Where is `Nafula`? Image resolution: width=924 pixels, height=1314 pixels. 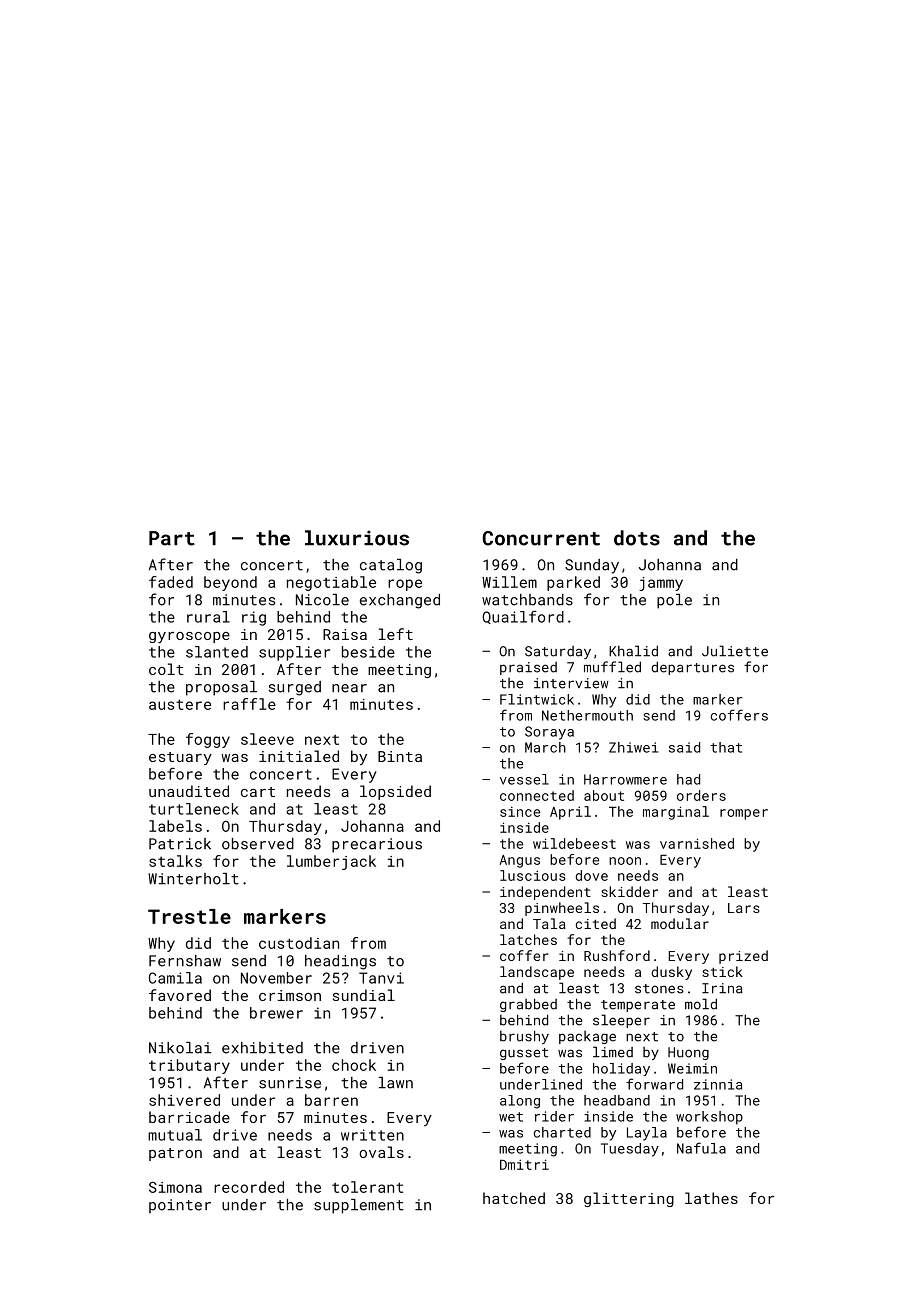 Nafula is located at coordinates (701, 1148).
